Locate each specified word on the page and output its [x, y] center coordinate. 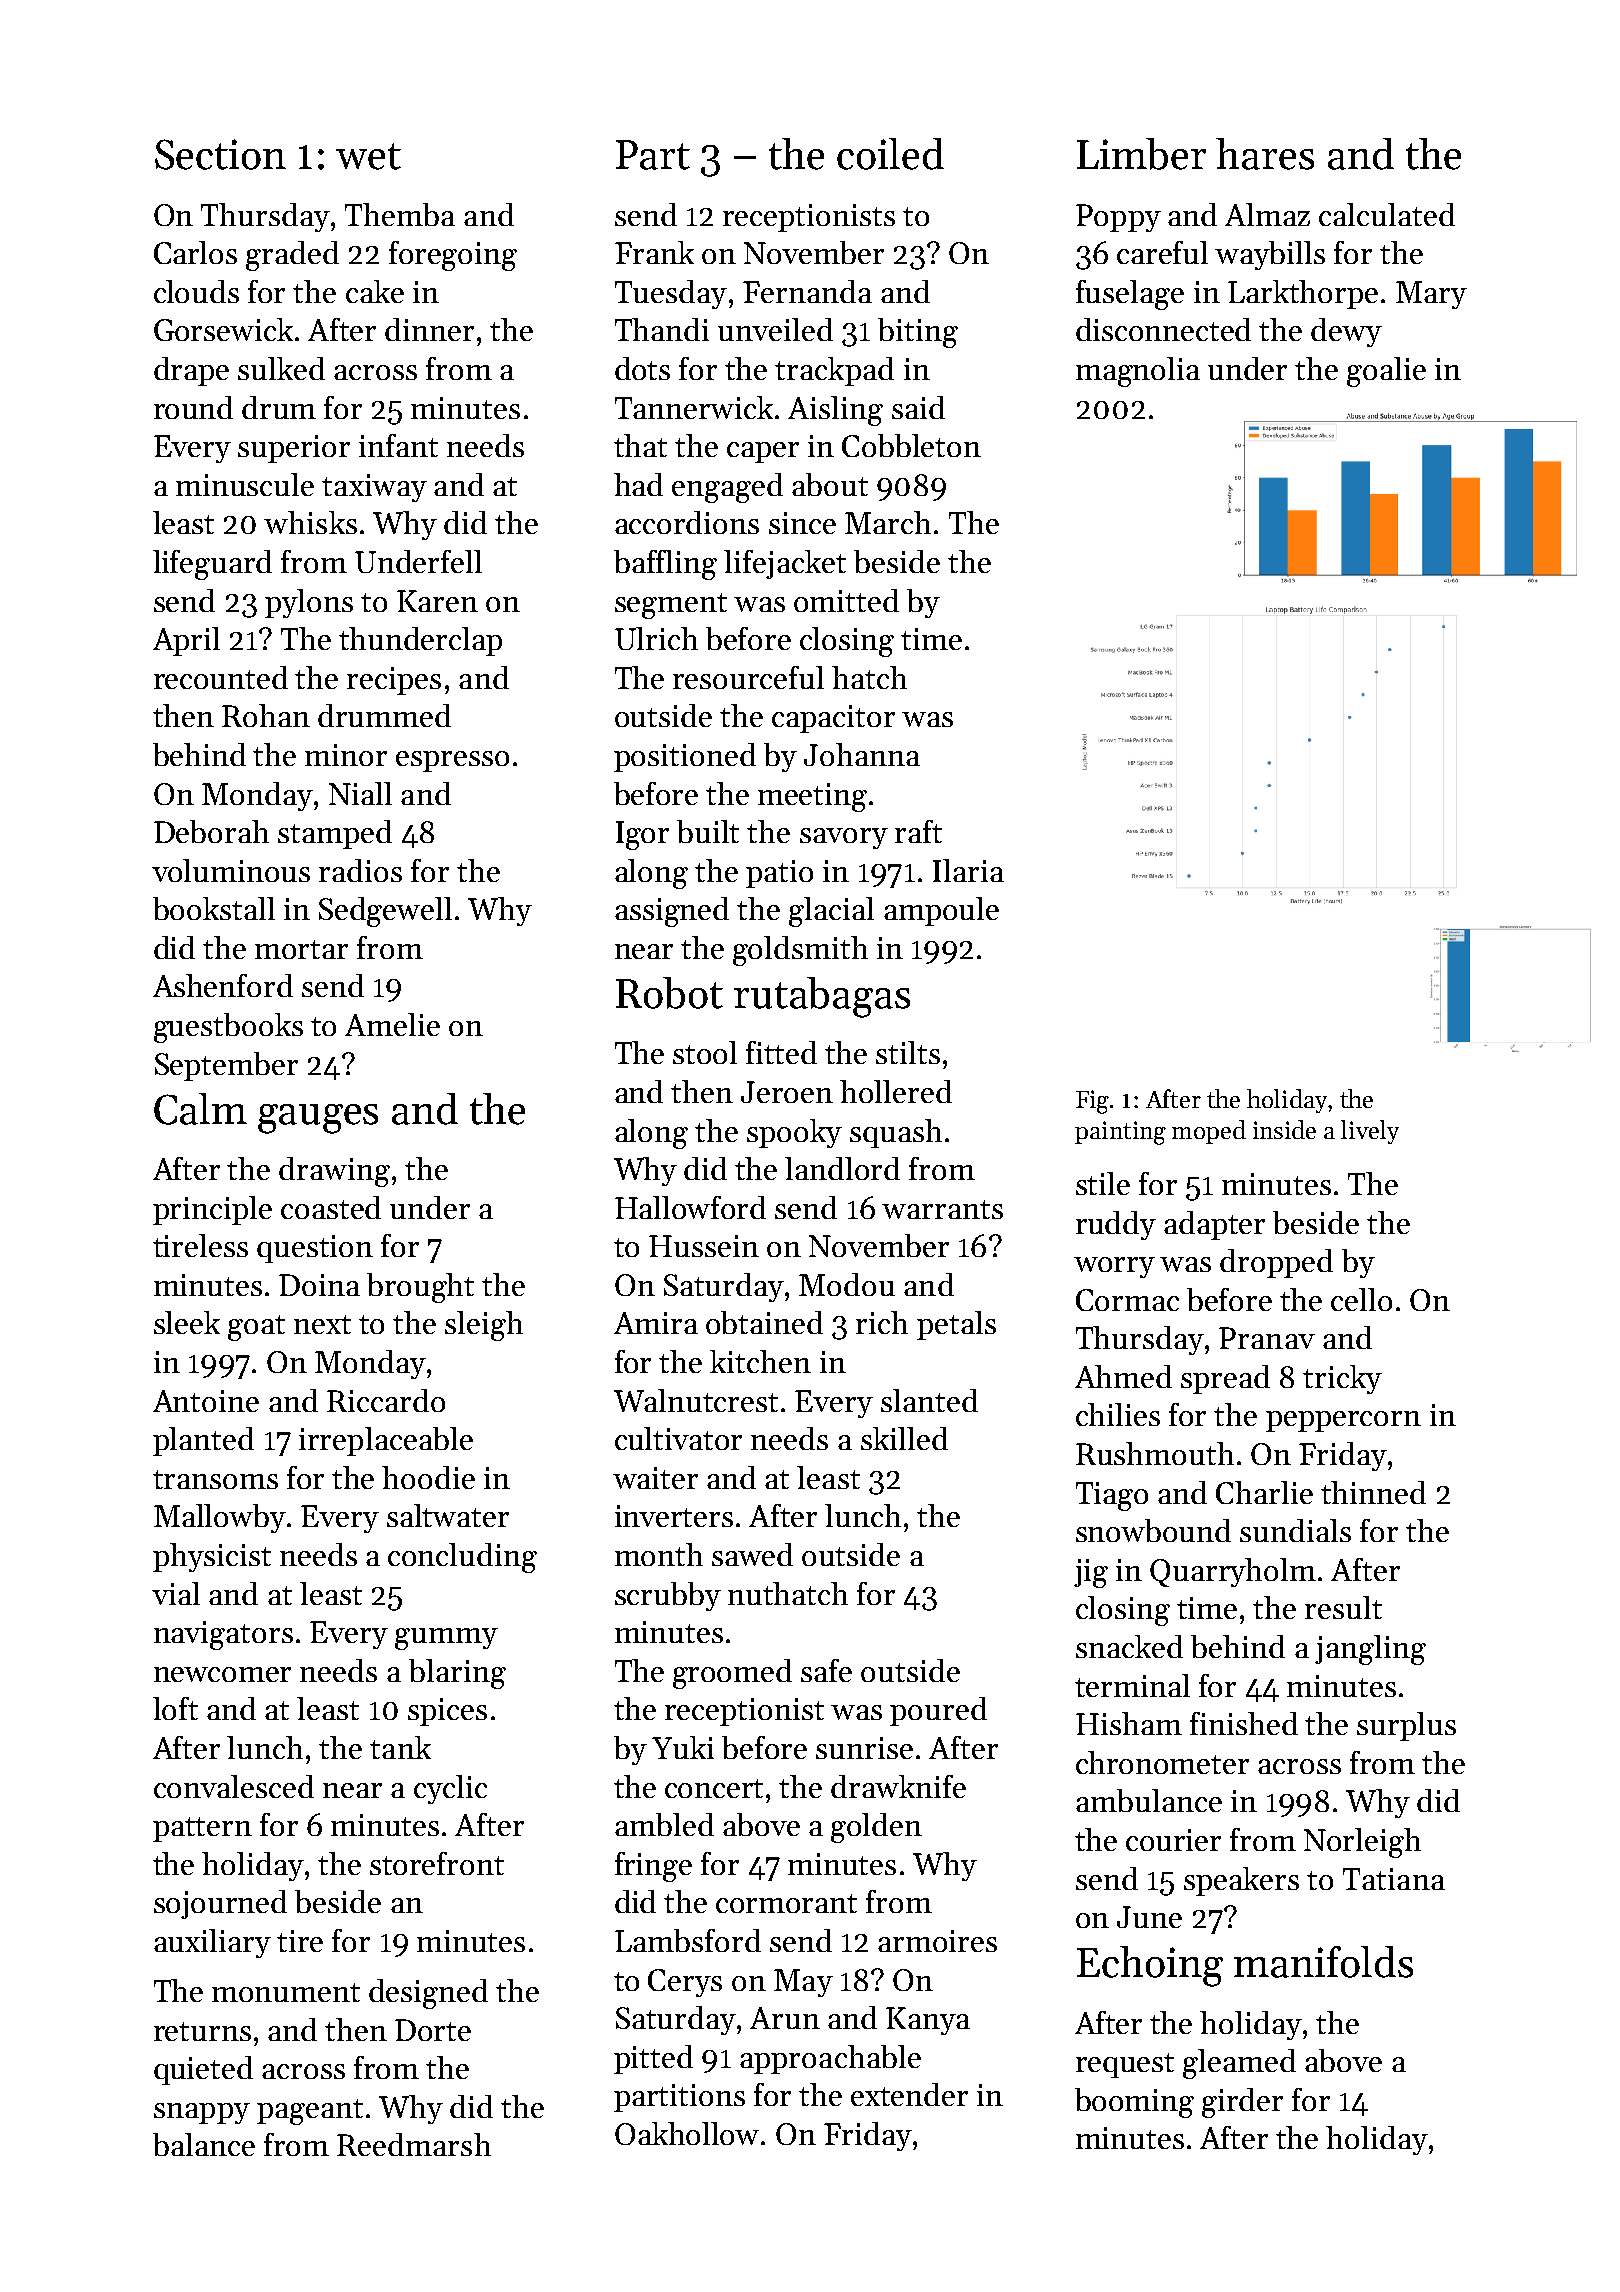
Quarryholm [1233, 1572]
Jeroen [787, 1092]
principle [212, 1210]
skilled [904, 1438]
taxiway [374, 488]
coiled [890, 154]
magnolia [1138, 372]
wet [368, 156]
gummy [446, 1639]
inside [1284, 1129]
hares [1265, 154]
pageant [310, 2112]
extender [909, 2094]
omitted [846, 600]
